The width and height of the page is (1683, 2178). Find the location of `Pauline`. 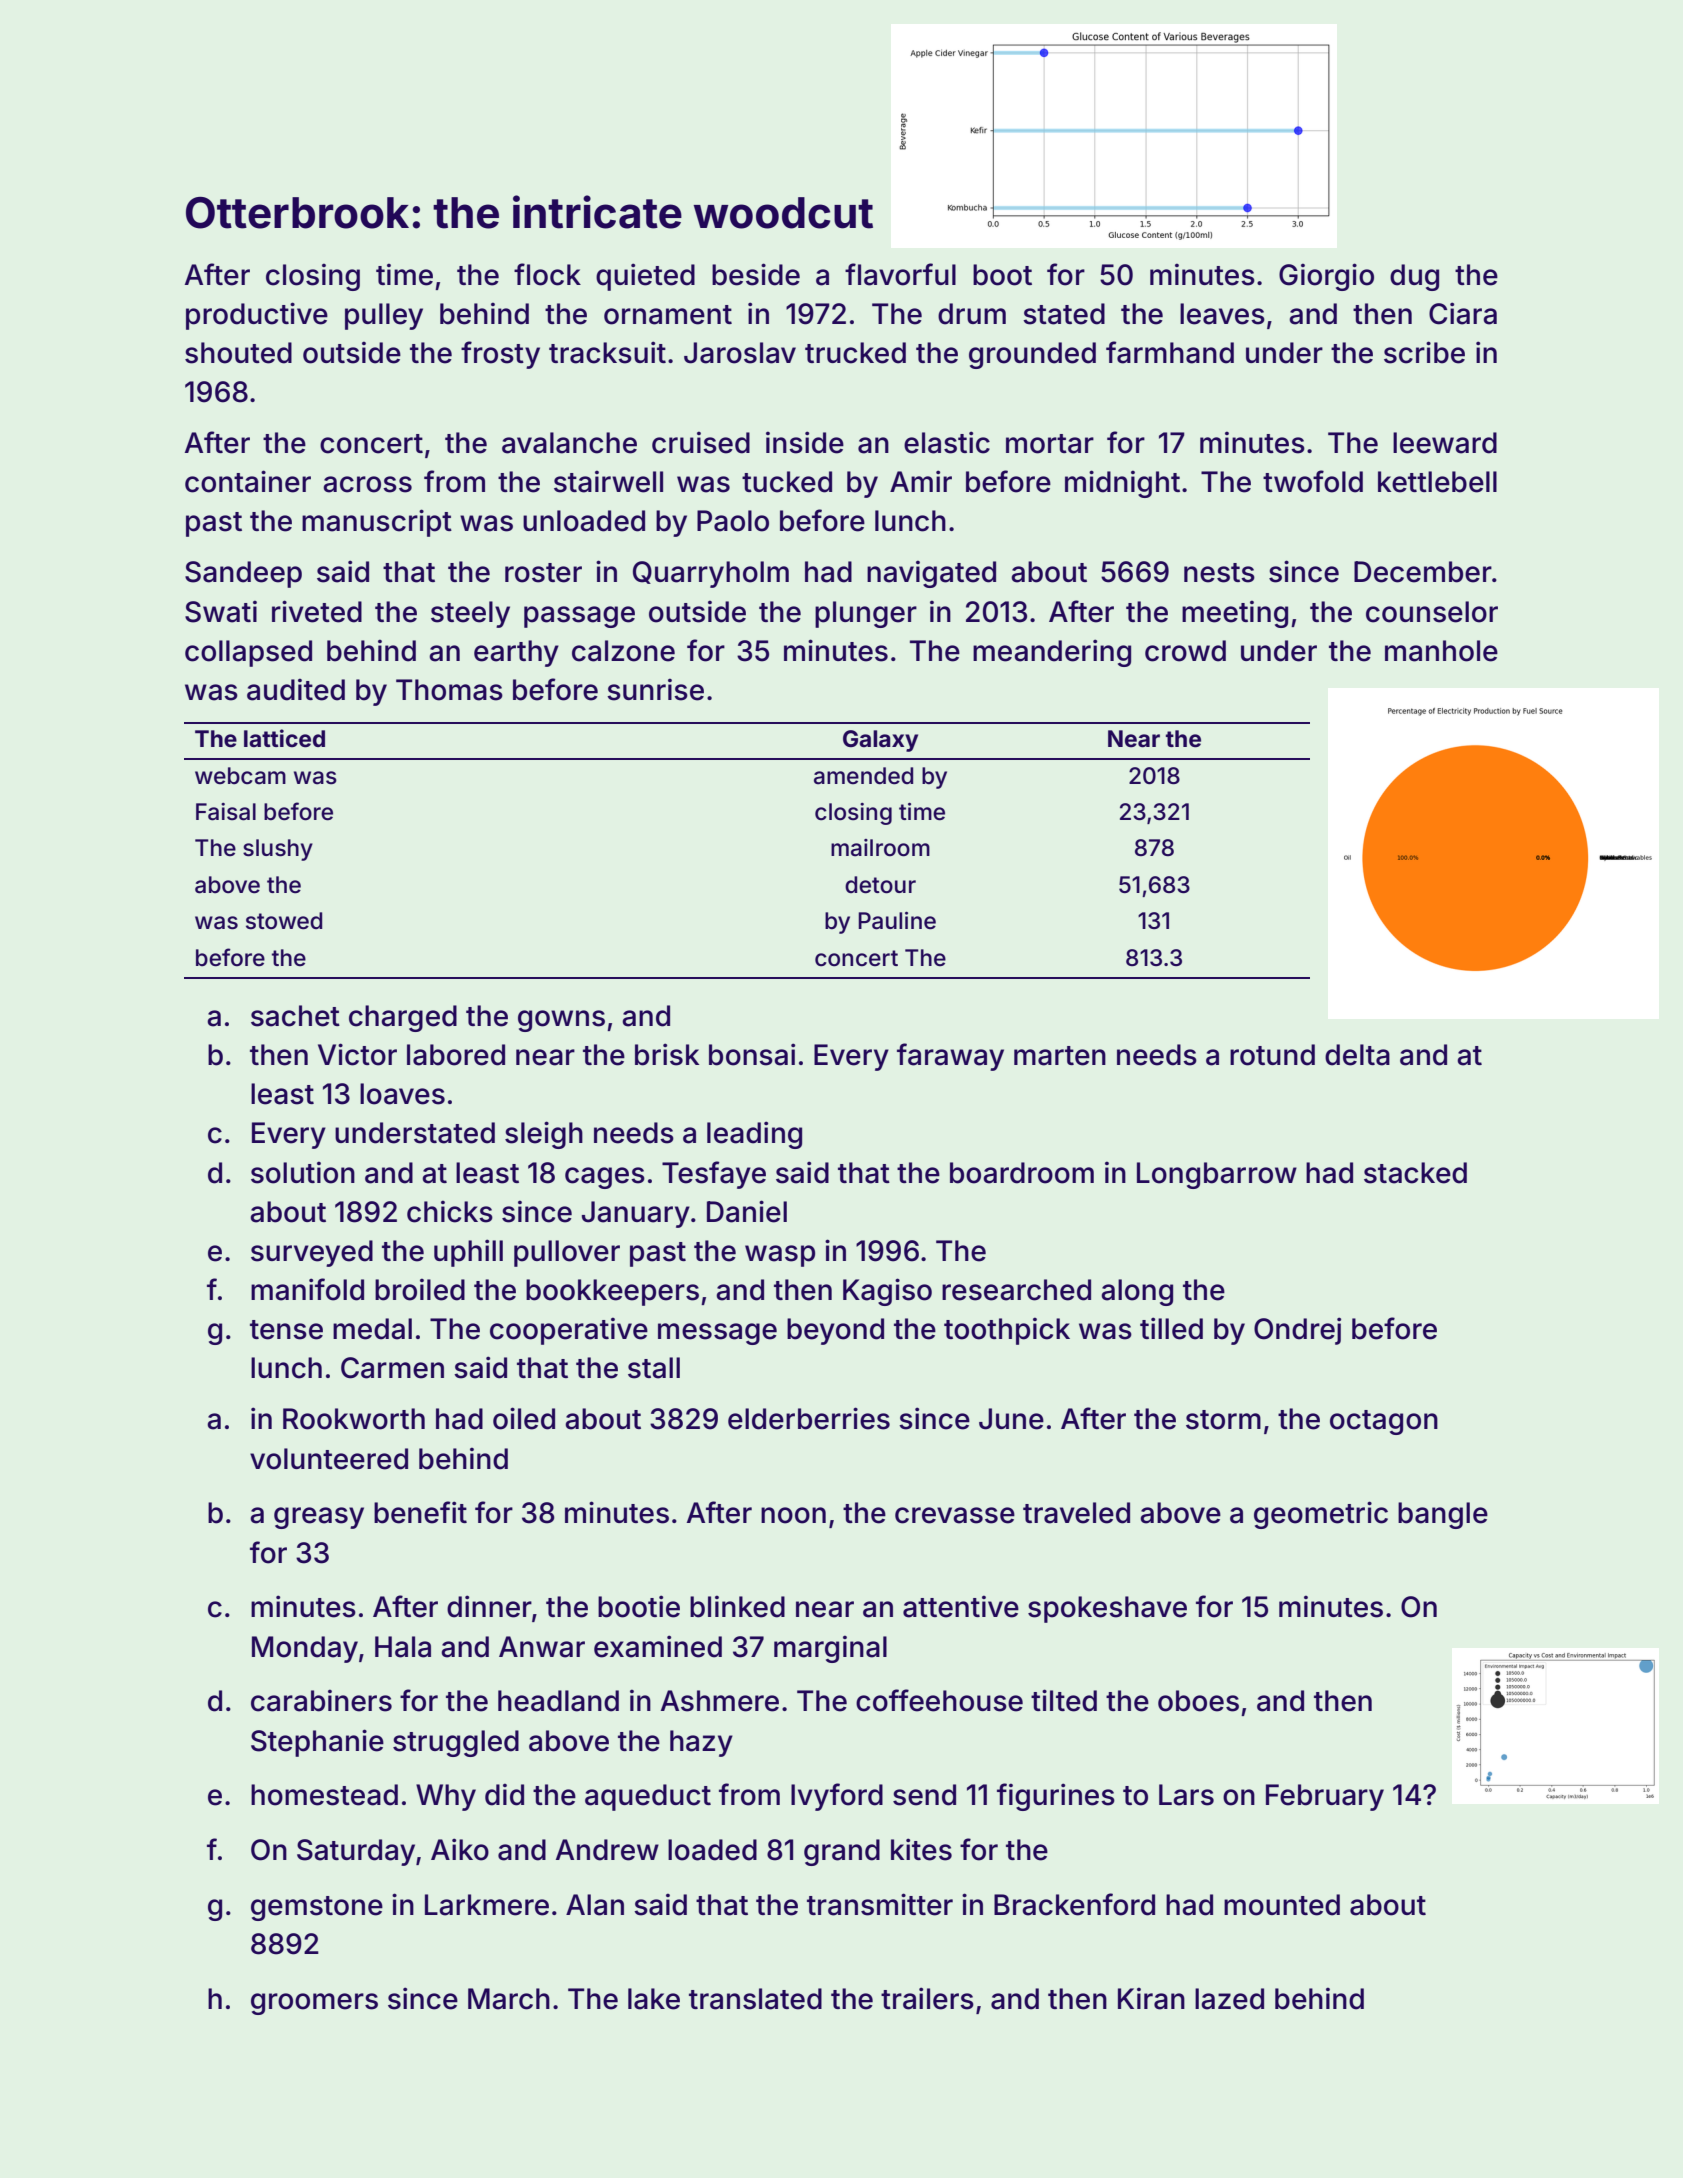

Pauline is located at coordinates (897, 921).
